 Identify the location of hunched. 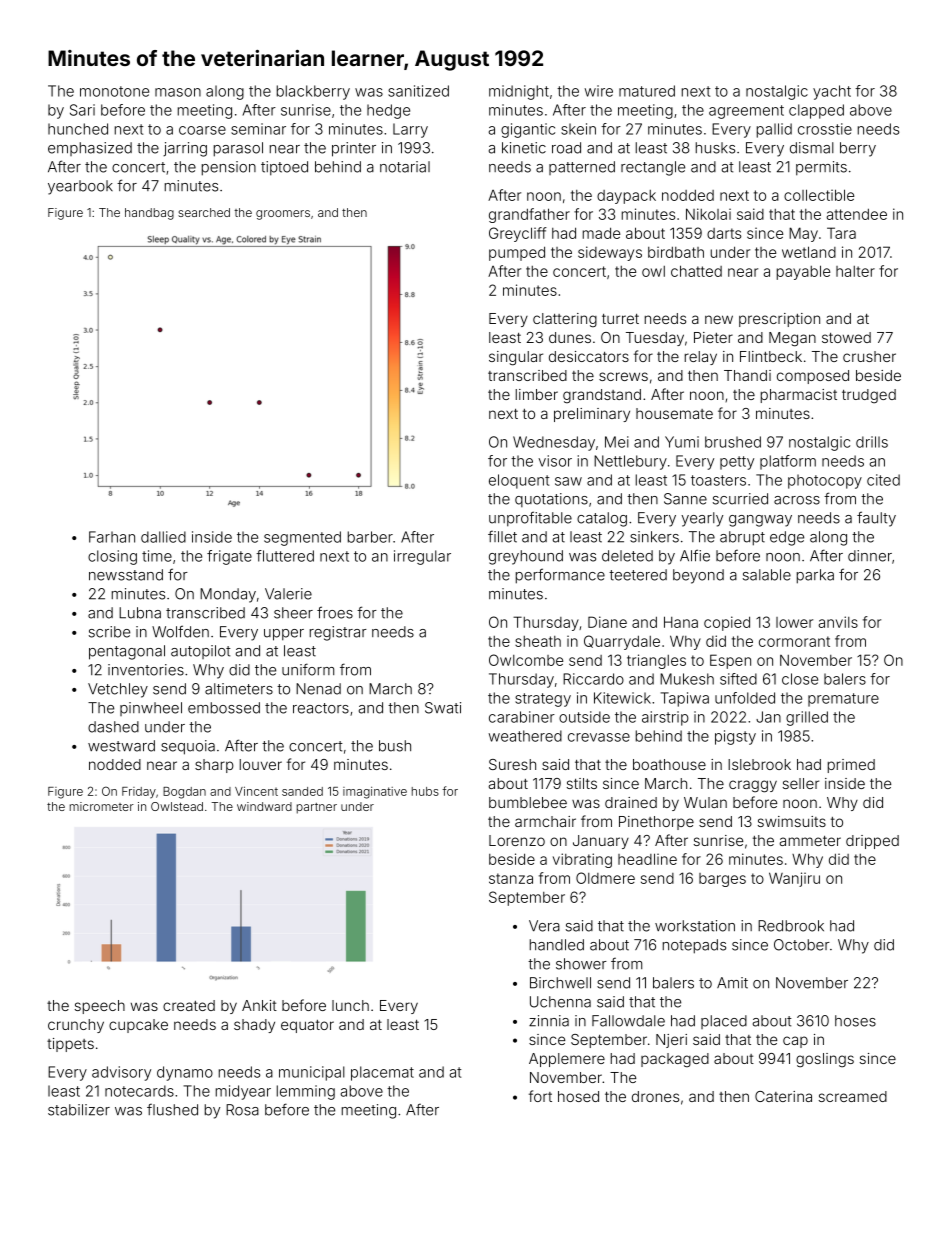
(78, 129).
